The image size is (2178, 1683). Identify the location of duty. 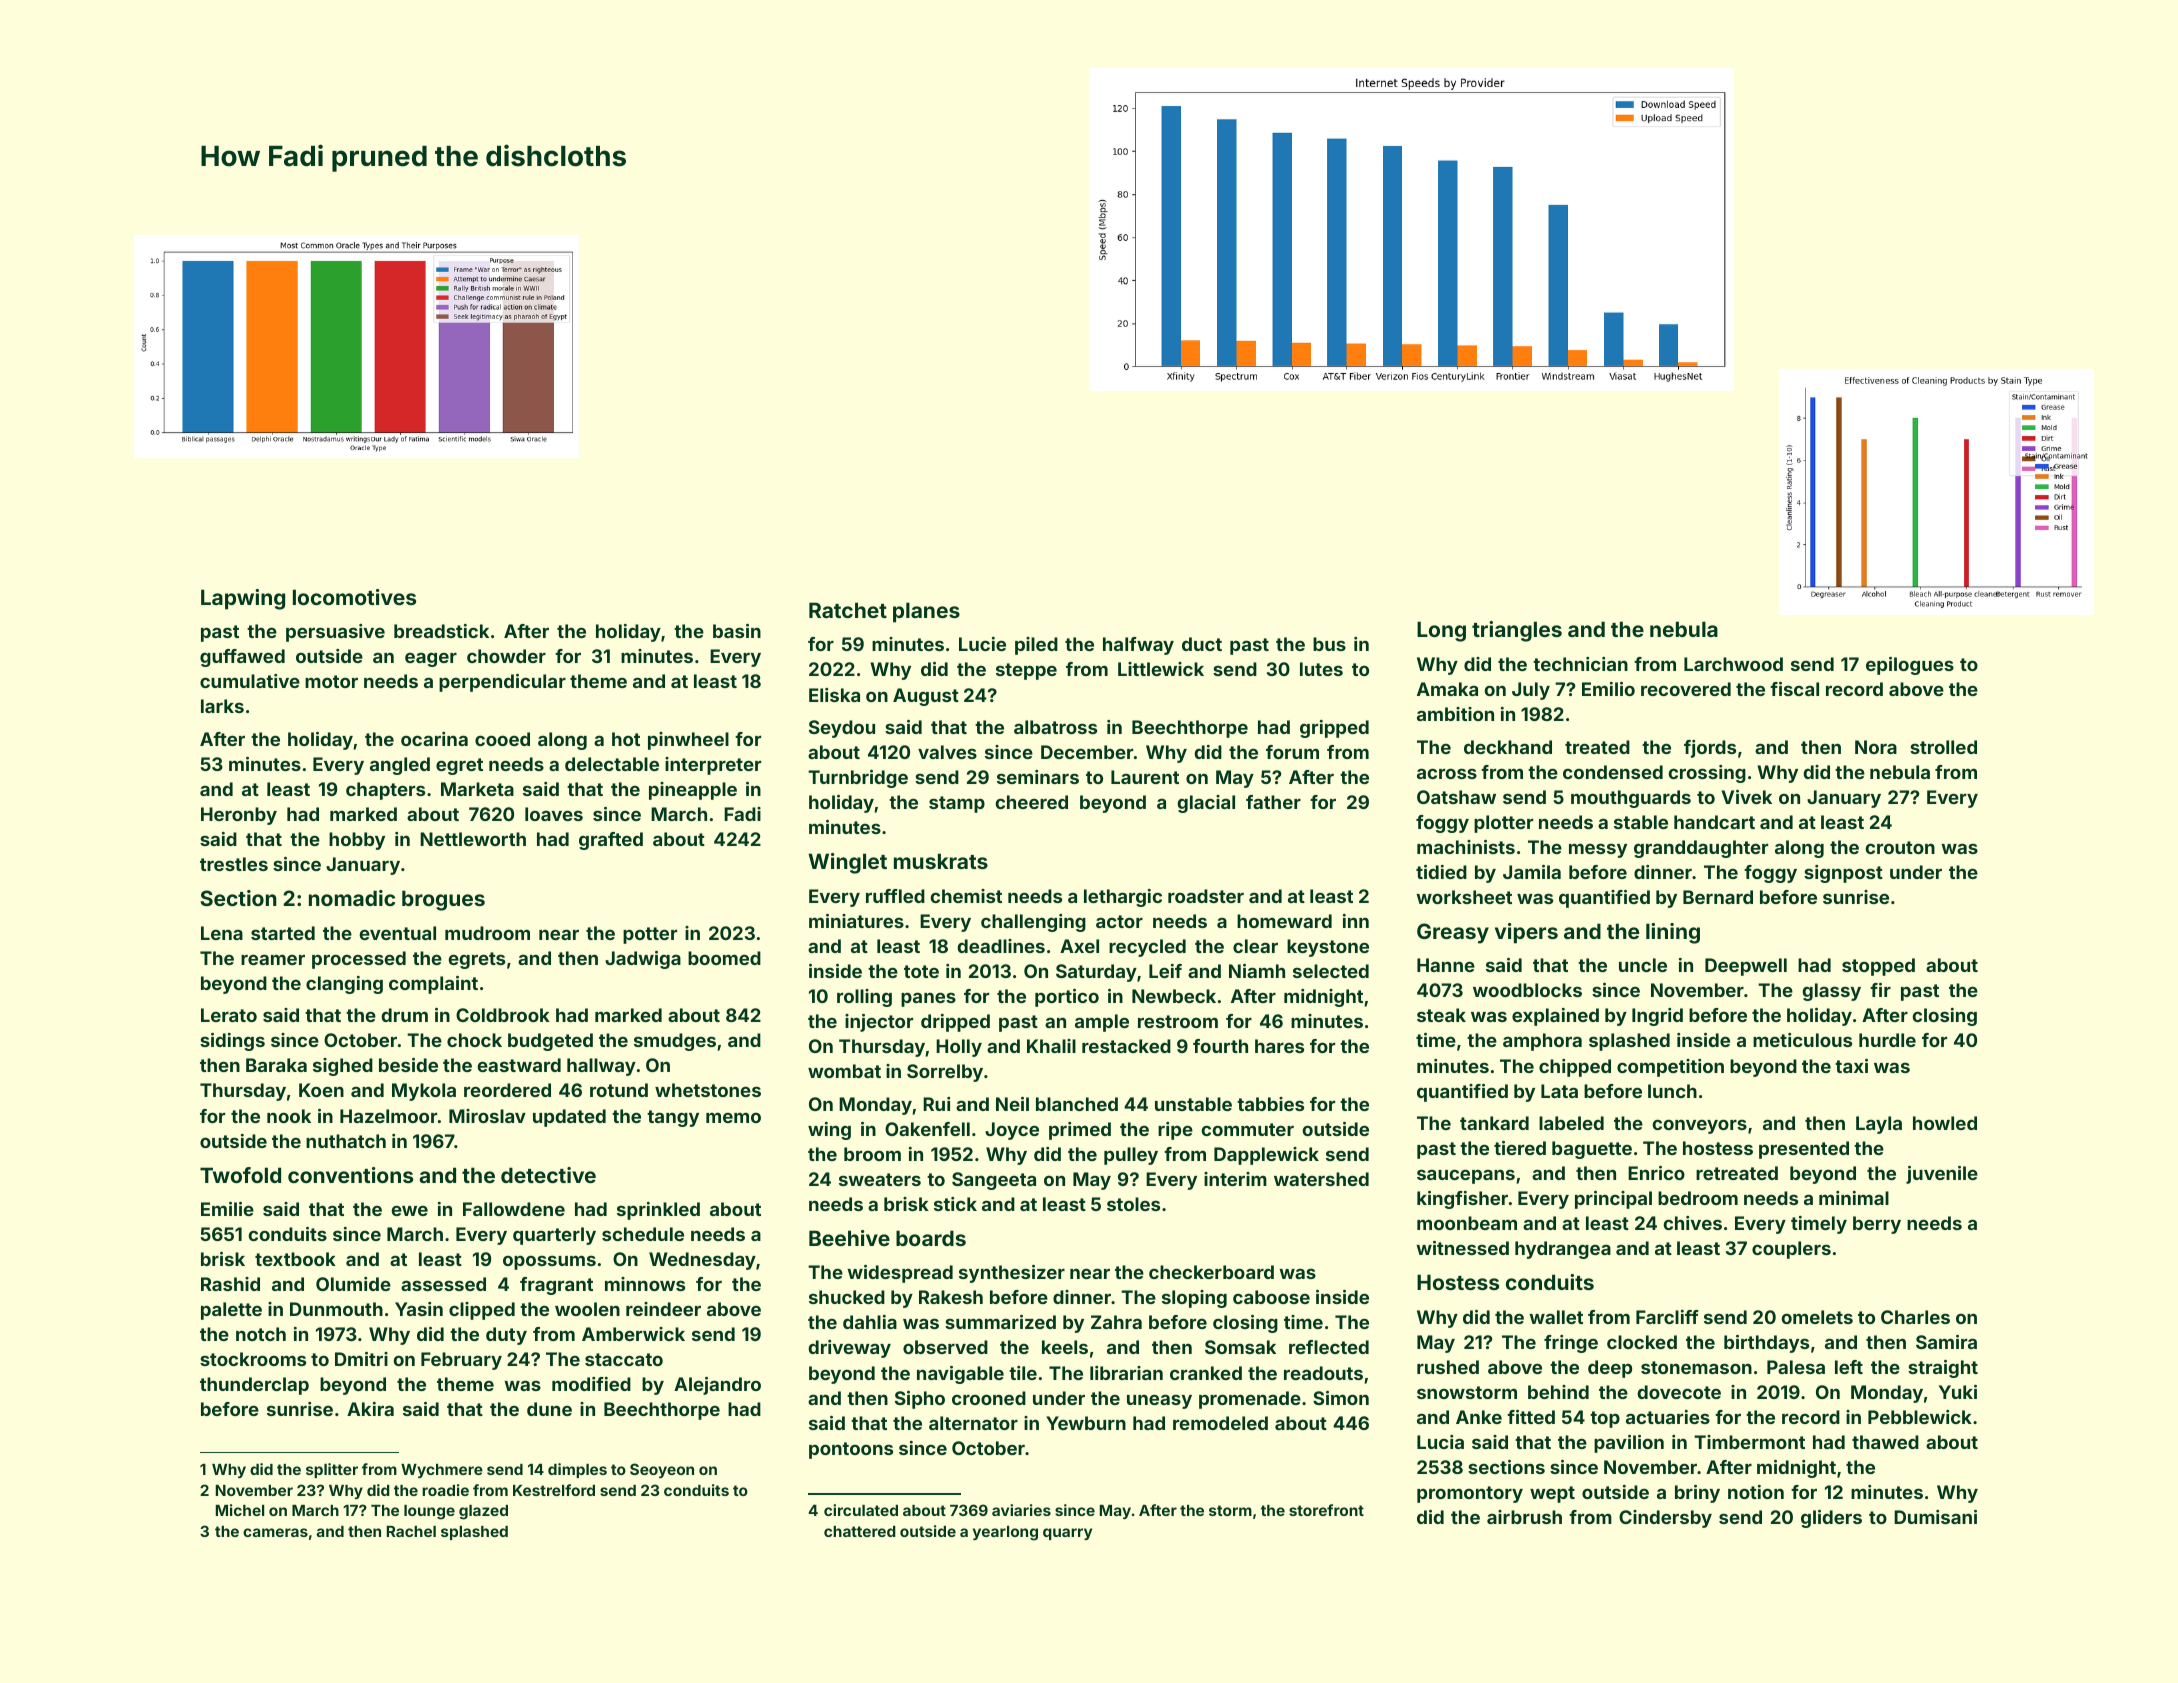
(506, 1336).
